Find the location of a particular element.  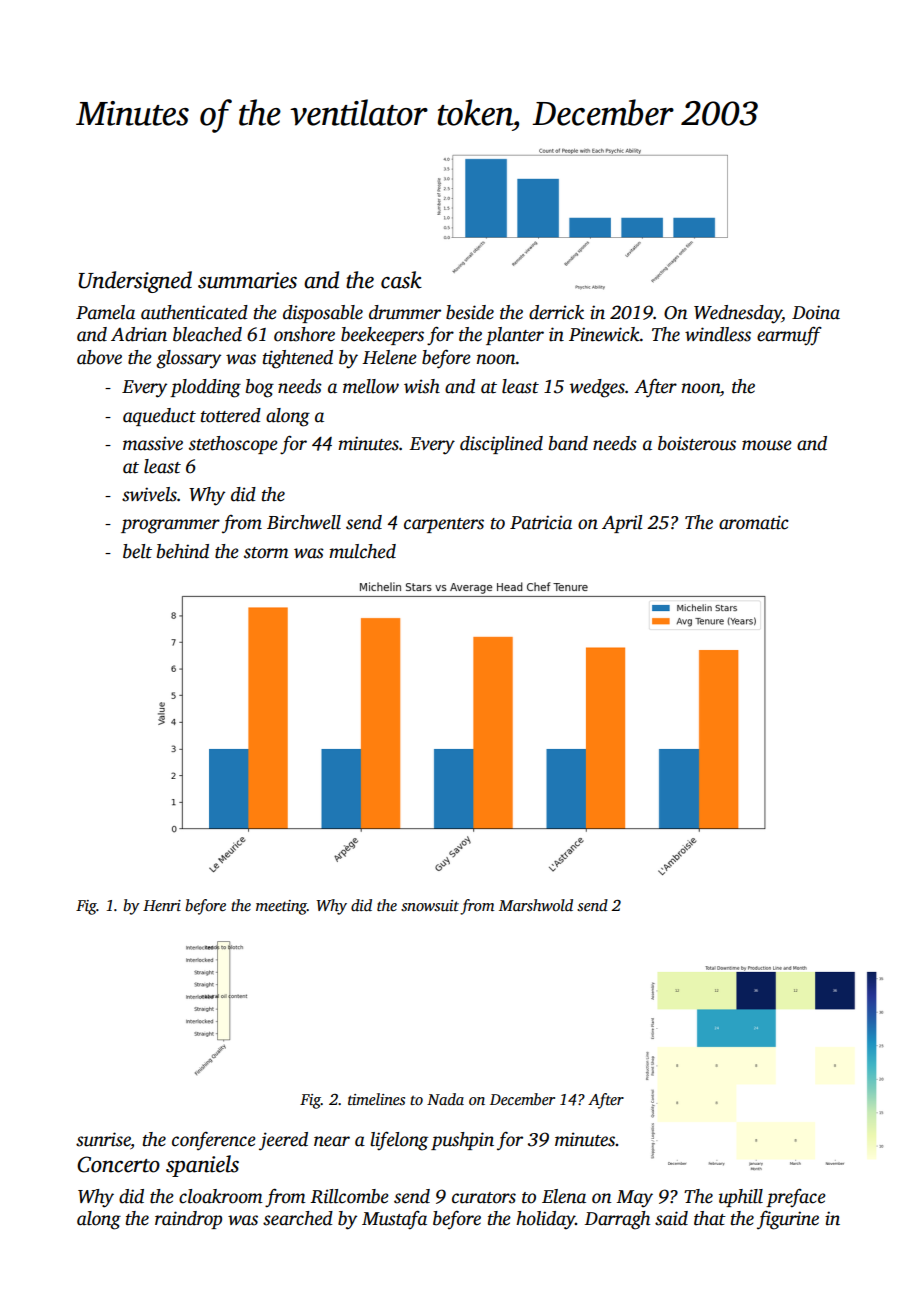

aqueduct is located at coordinates (159, 417).
